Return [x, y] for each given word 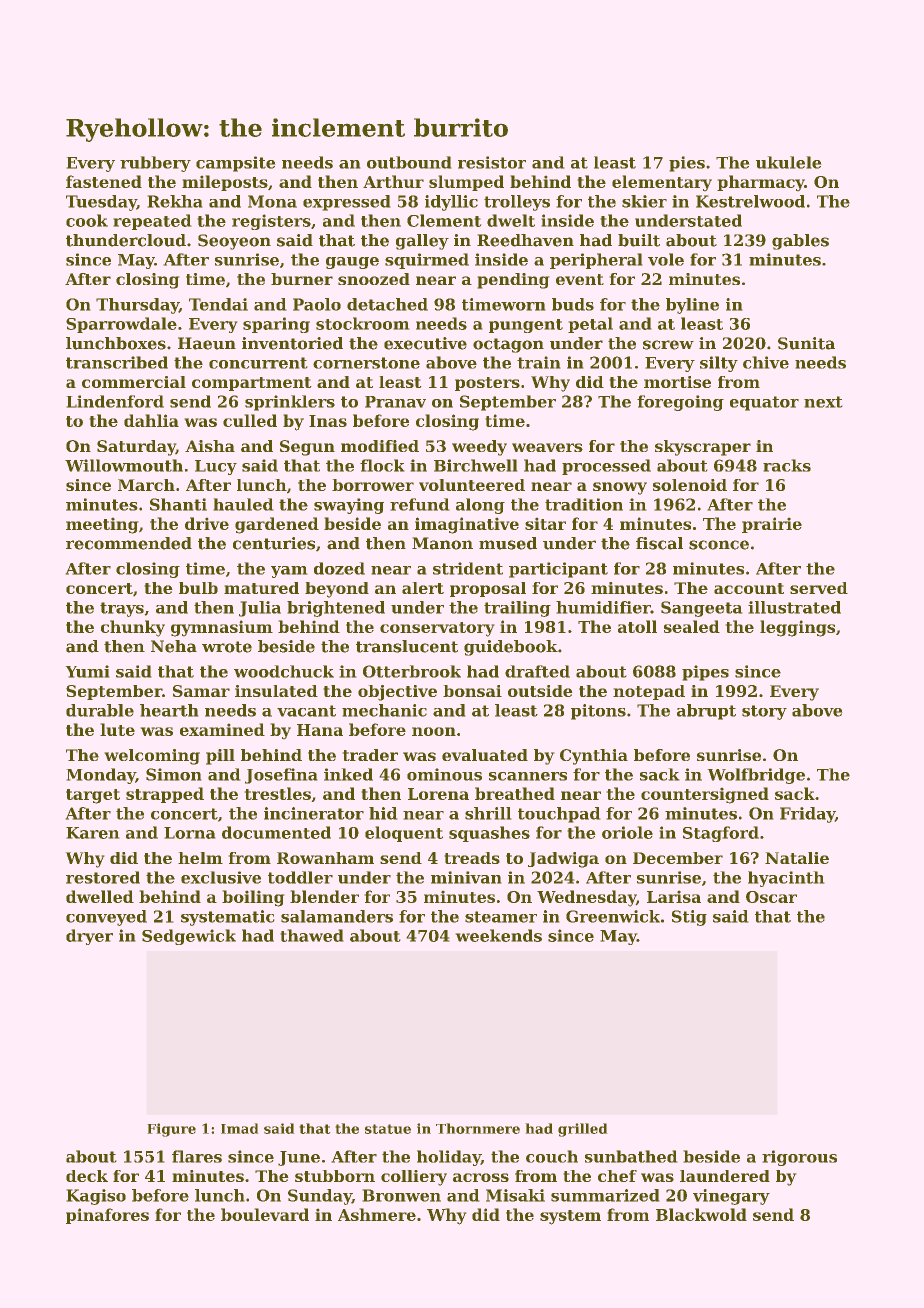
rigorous [799, 1158]
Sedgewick [189, 937]
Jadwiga [563, 860]
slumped [466, 183]
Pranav [395, 402]
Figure [171, 1130]
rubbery [155, 164]
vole [666, 259]
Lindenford [115, 401]
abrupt [706, 712]
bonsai [472, 691]
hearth [169, 710]
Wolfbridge [756, 776]
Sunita [806, 343]
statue [388, 1129]
